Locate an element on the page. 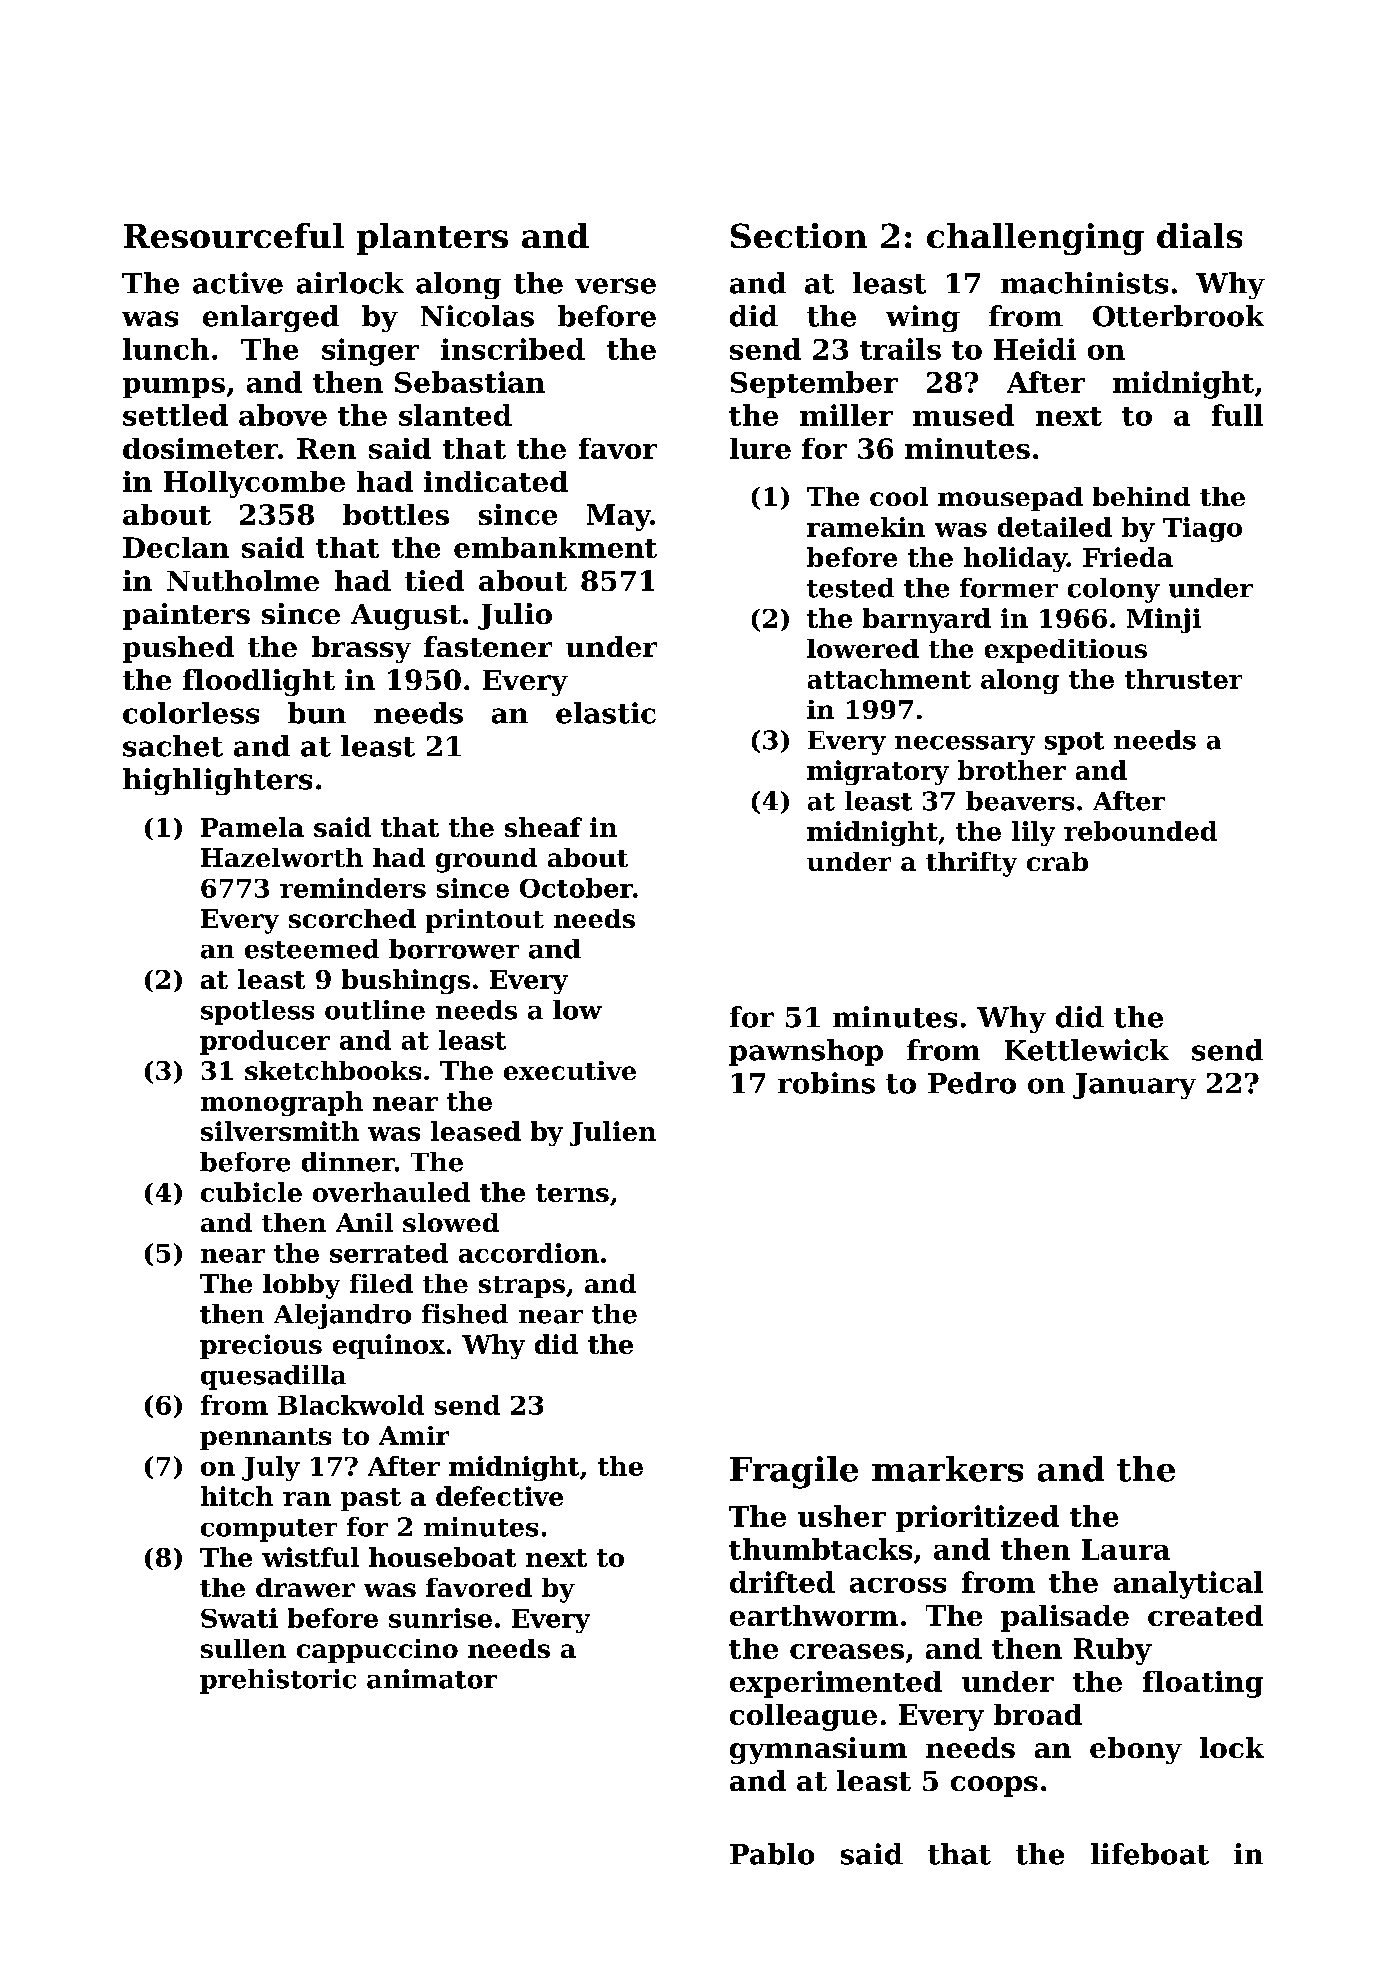 This image has height=1969, width=1386. Julio is located at coordinates (515, 616).
